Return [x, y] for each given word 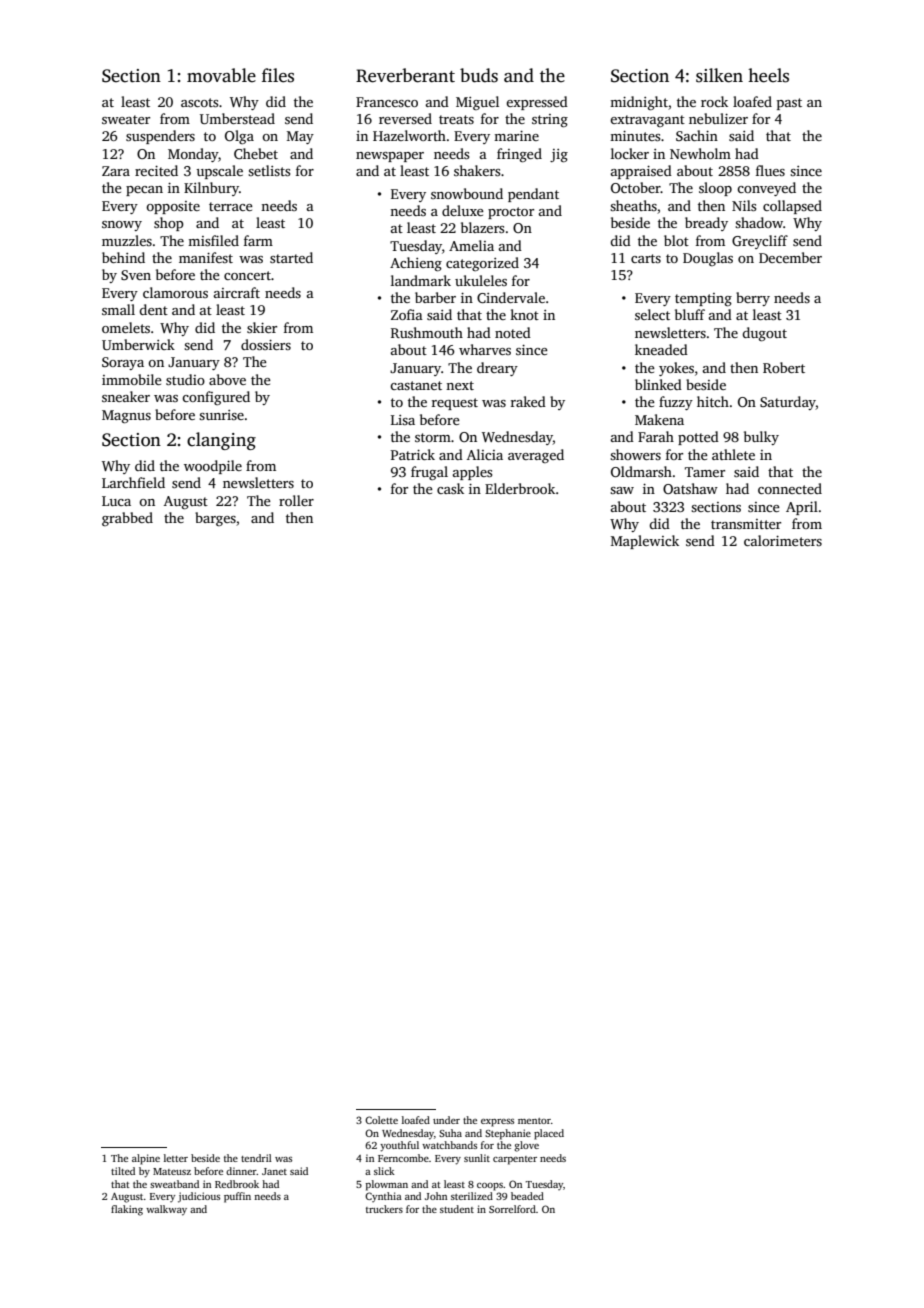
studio [185, 379]
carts [646, 258]
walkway [166, 1210]
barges [215, 519]
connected [790, 488]
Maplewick [645, 542]
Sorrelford [512, 1209]
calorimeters [783, 540]
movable [221, 75]
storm [433, 437]
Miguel [477, 103]
